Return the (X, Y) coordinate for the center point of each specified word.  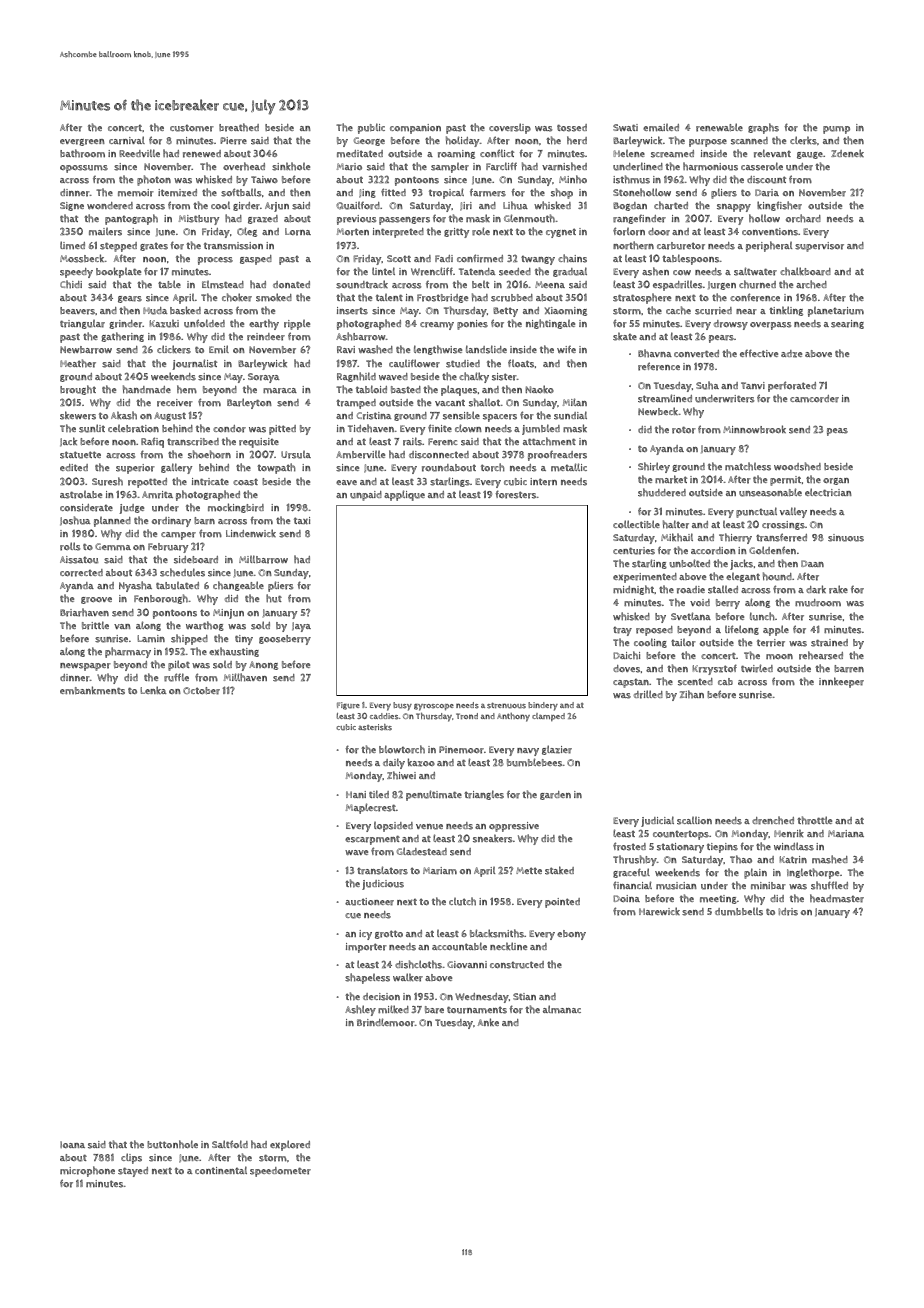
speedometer (280, 1172)
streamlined (665, 398)
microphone (87, 1171)
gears (130, 299)
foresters (516, 494)
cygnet (561, 233)
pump (836, 130)
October (201, 691)
